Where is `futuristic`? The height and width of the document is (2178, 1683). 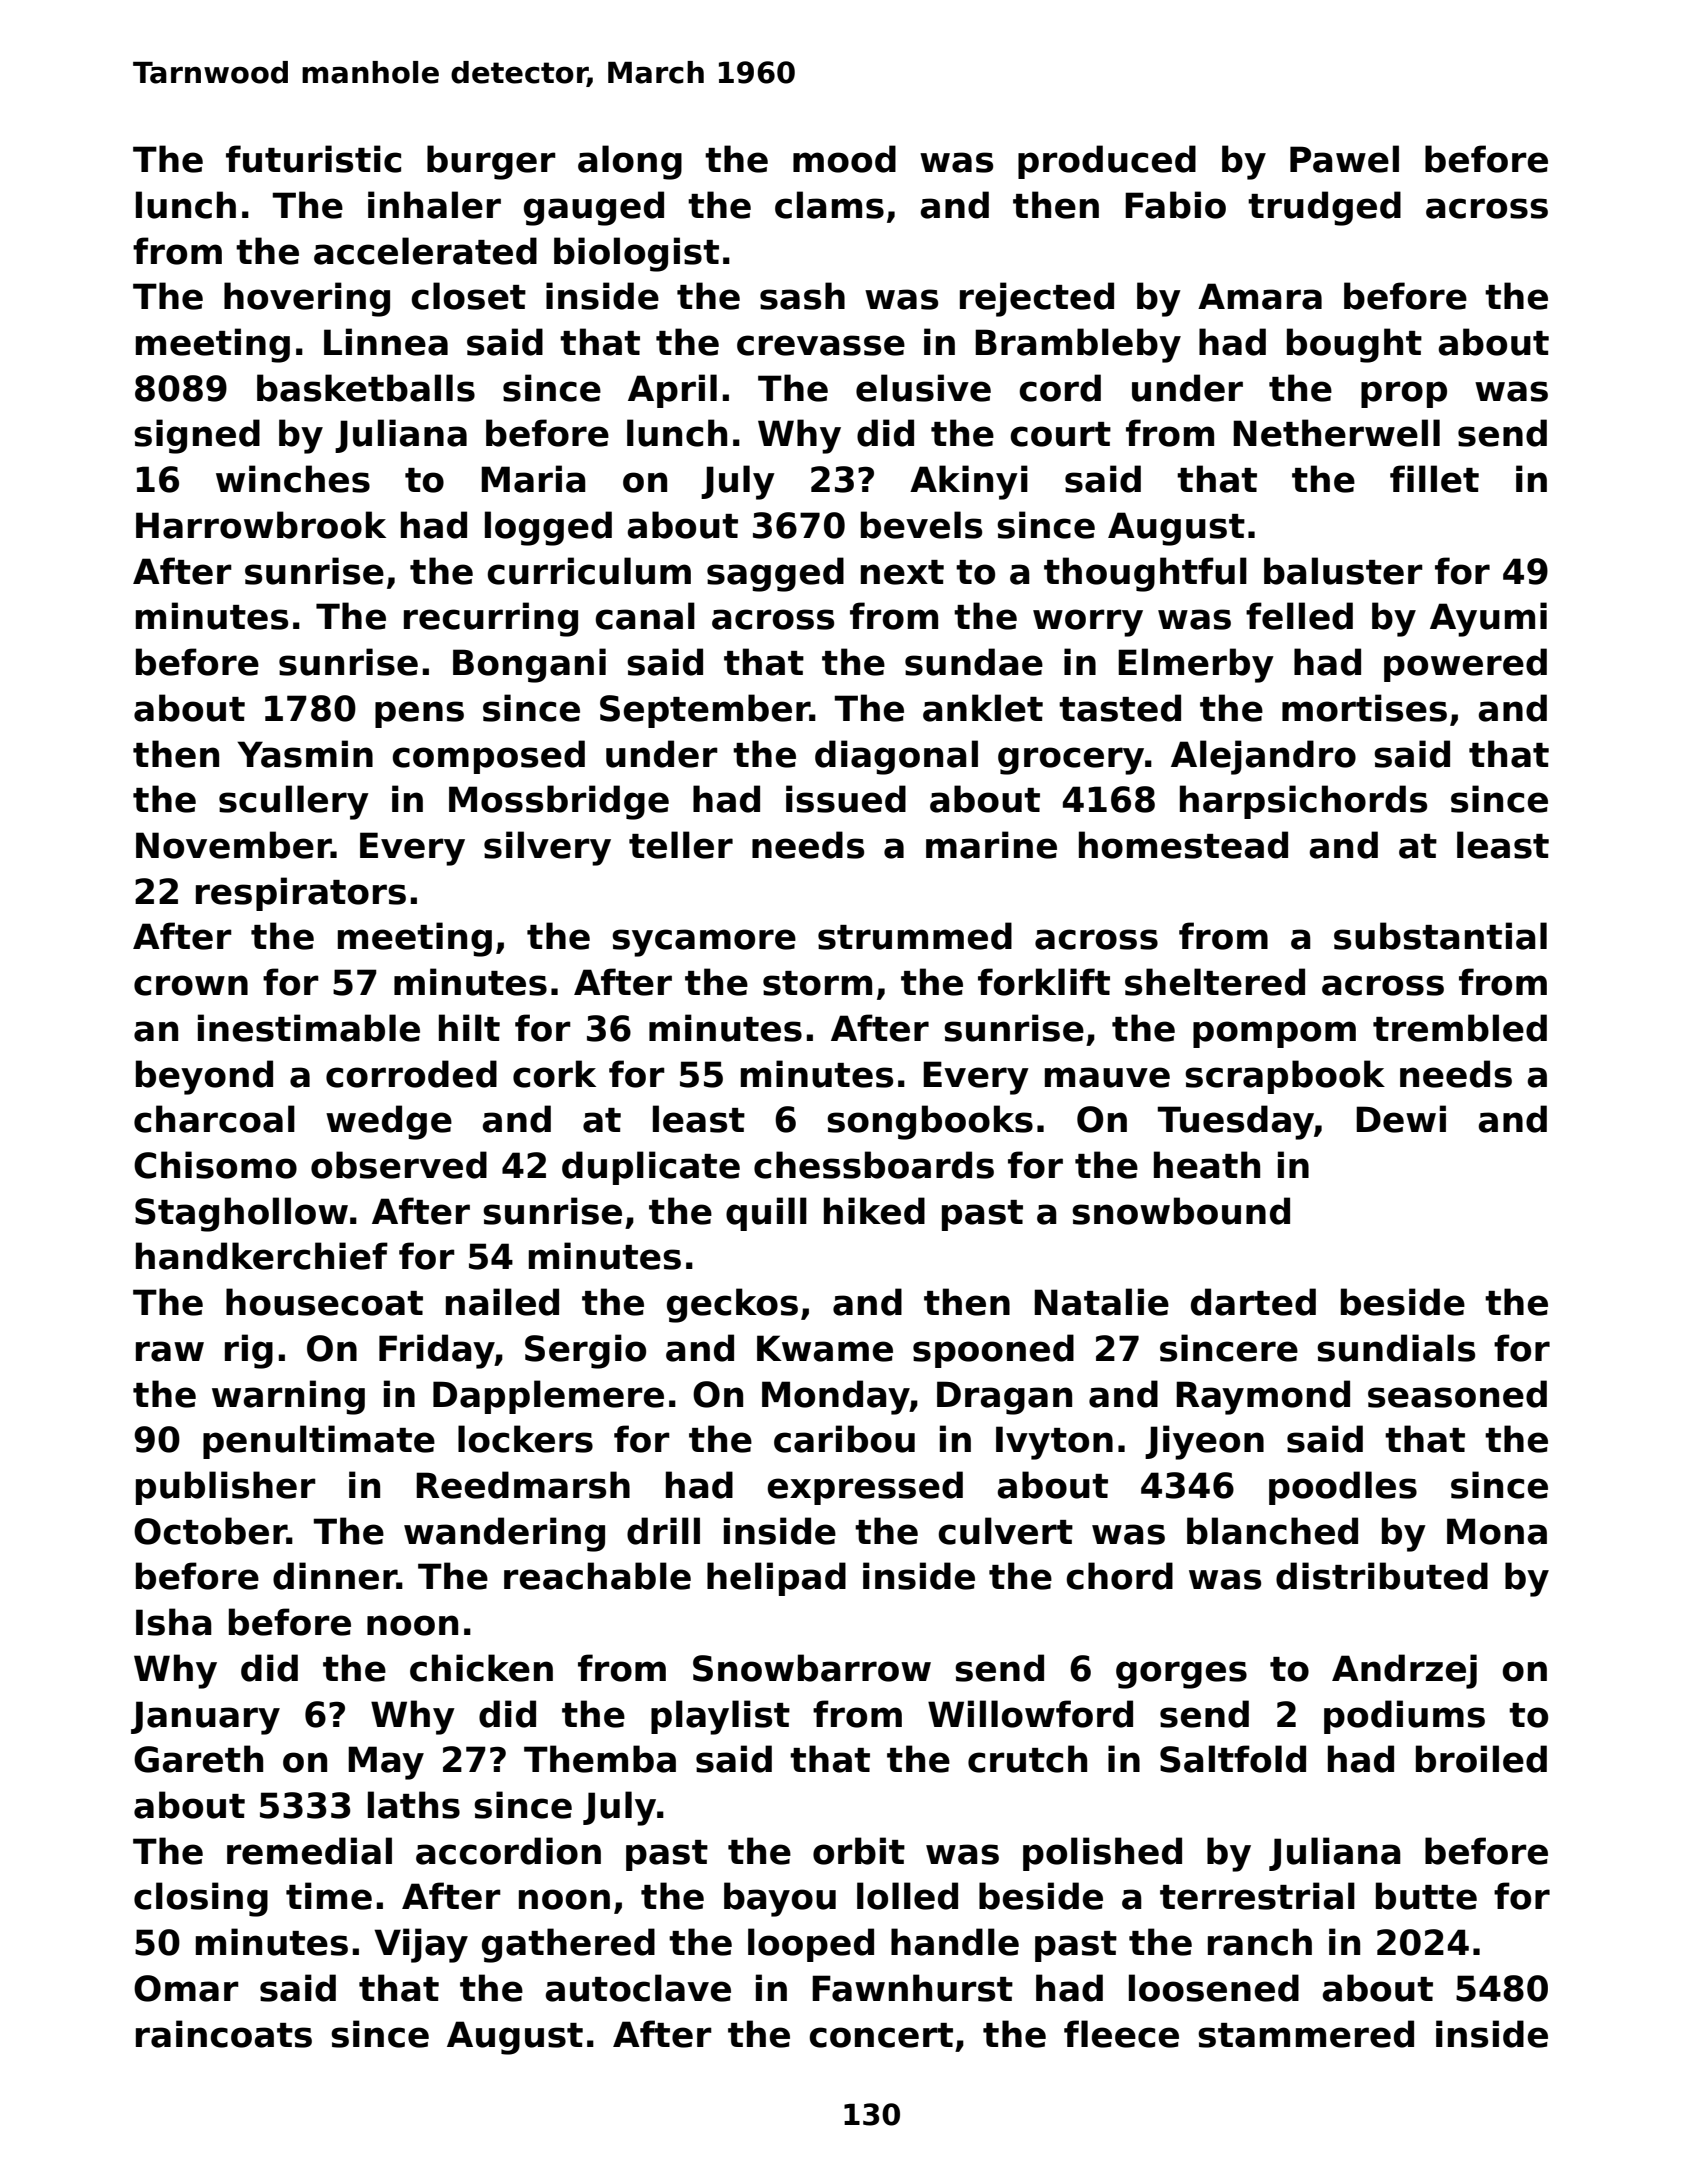
futuristic is located at coordinates (313, 159).
